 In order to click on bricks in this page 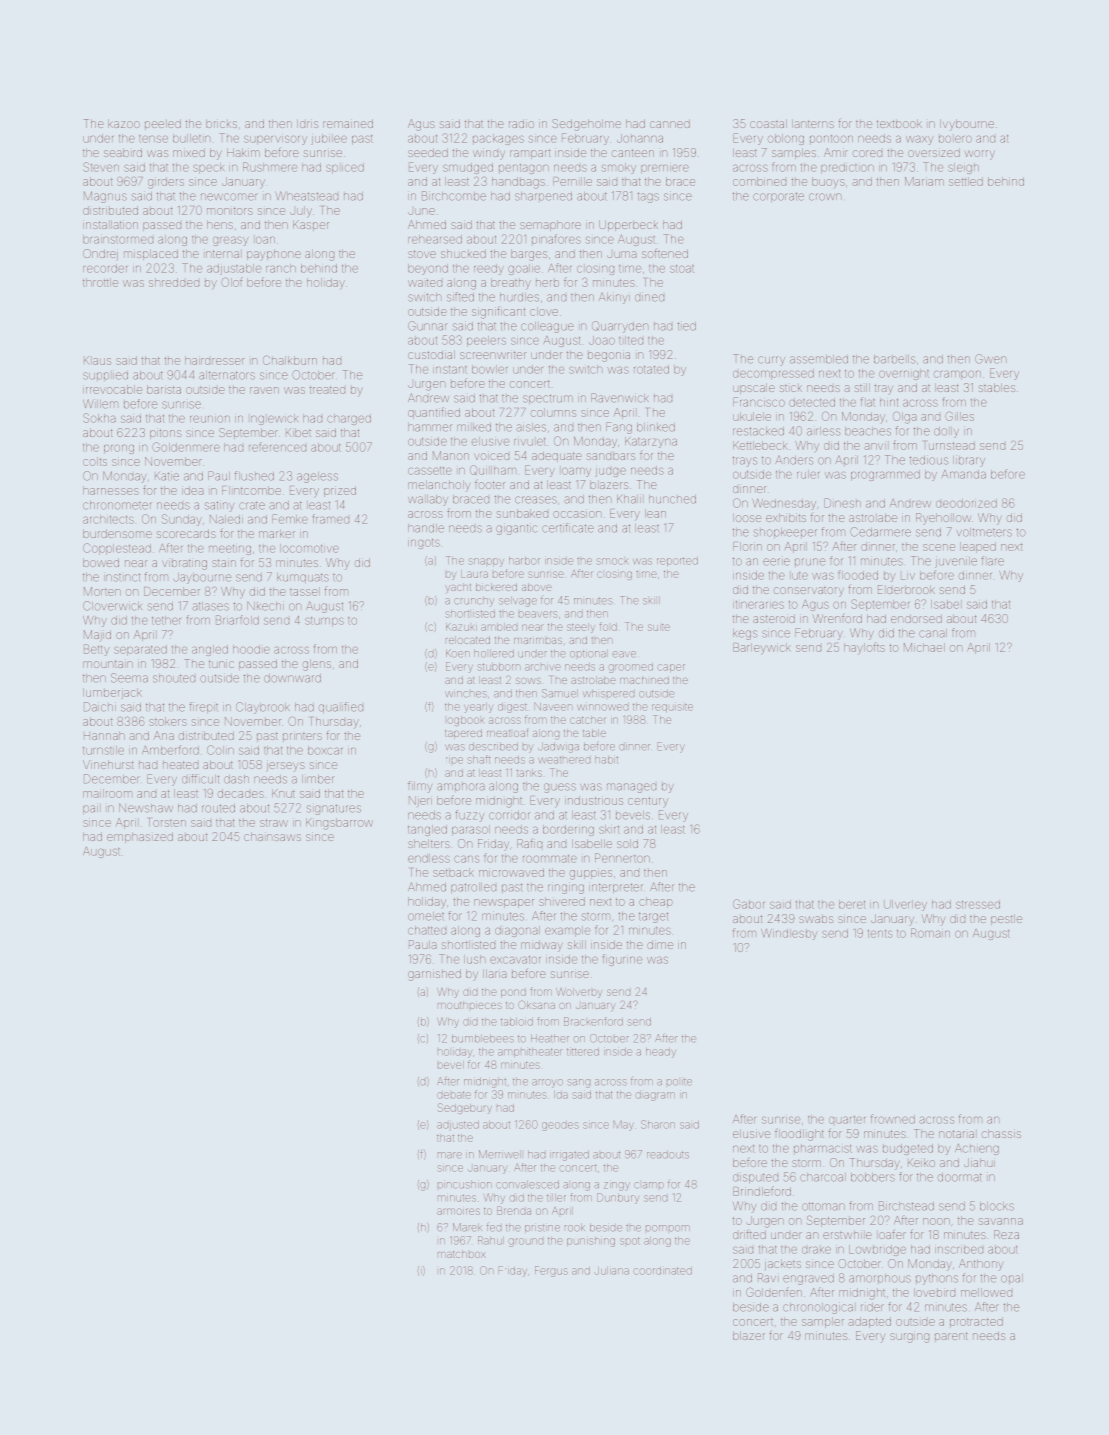, I will do `click(221, 124)`.
